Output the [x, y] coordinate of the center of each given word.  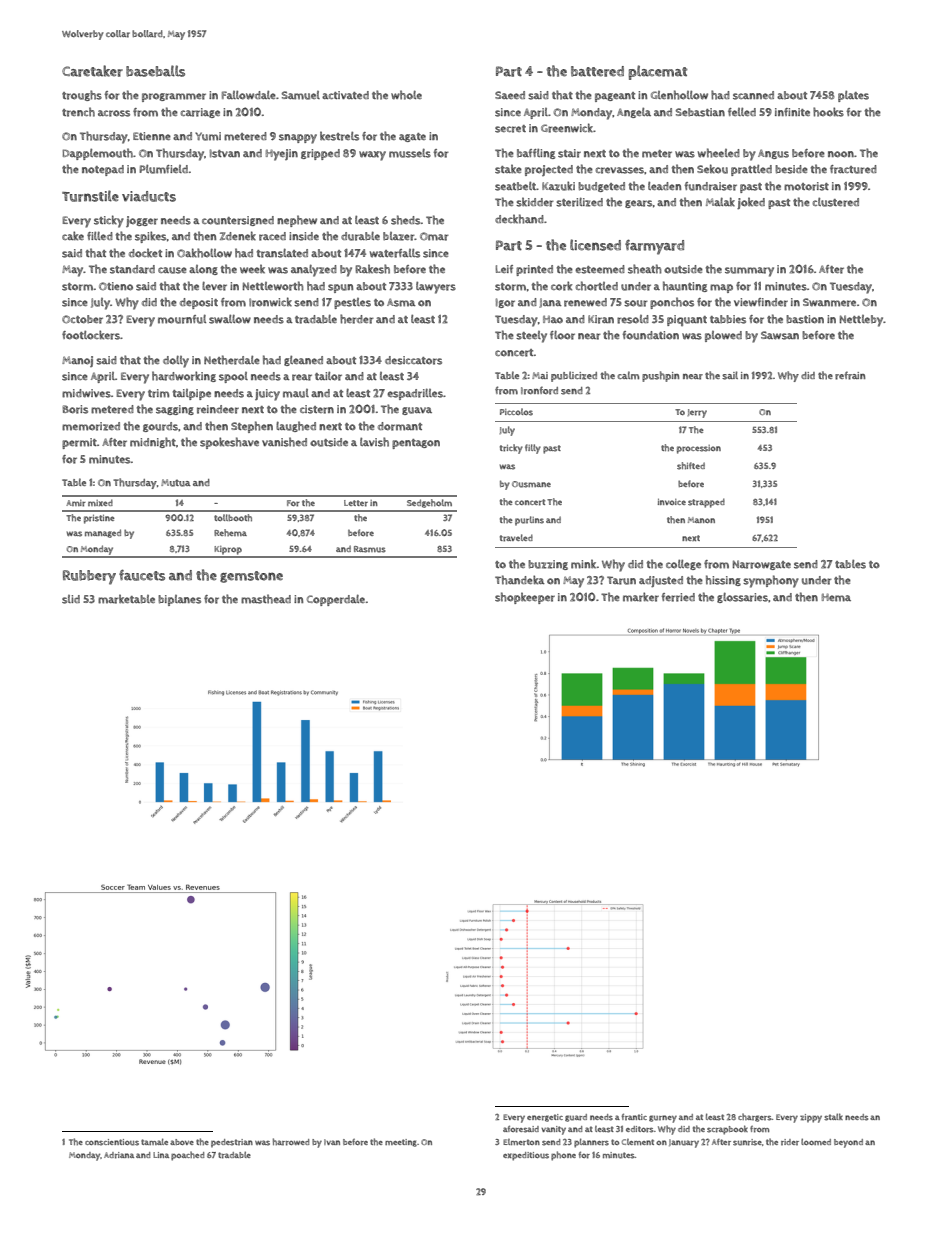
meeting [401, 1143]
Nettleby [861, 321]
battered [597, 71]
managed [103, 533]
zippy [811, 1118]
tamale [154, 1141]
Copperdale [336, 600]
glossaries [742, 597]
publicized [574, 376]
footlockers [91, 335]
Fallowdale [249, 95]
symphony [771, 581]
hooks [828, 112]
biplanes [179, 600]
